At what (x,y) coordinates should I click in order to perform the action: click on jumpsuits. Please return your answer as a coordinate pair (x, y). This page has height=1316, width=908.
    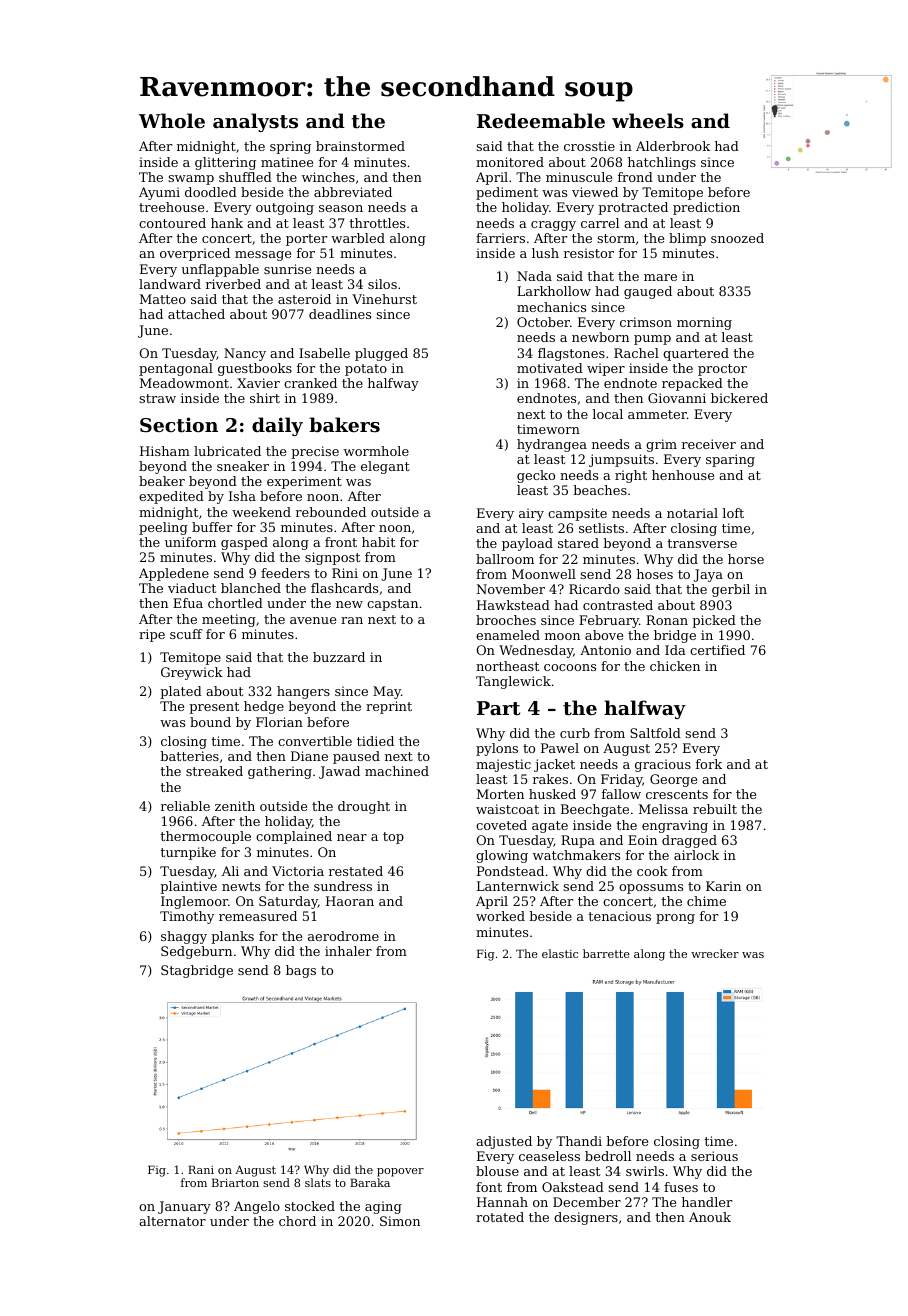
    Looking at the image, I should click on (621, 460).
